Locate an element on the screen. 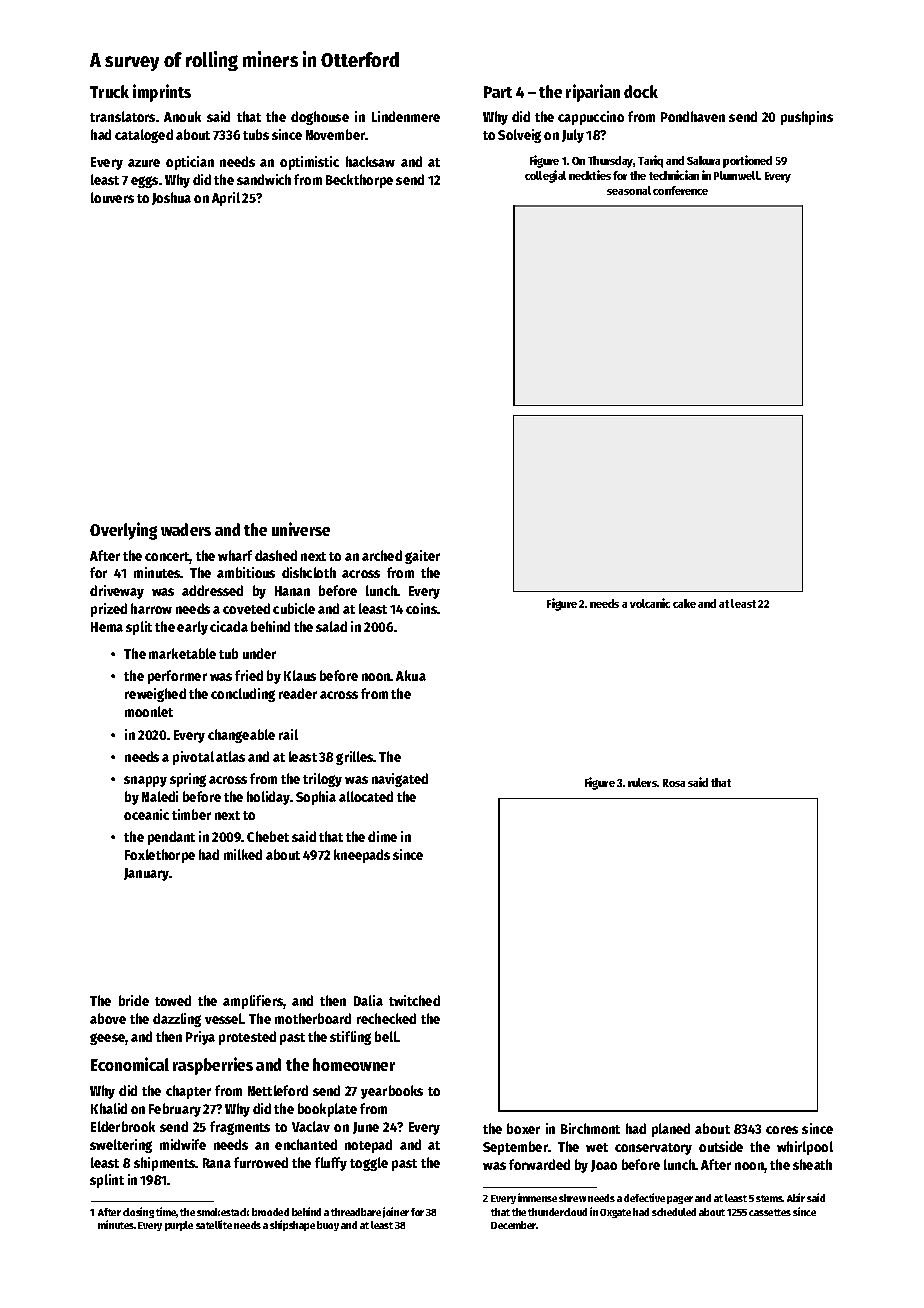 This screenshot has width=924, height=1308. collegial is located at coordinates (545, 176).
